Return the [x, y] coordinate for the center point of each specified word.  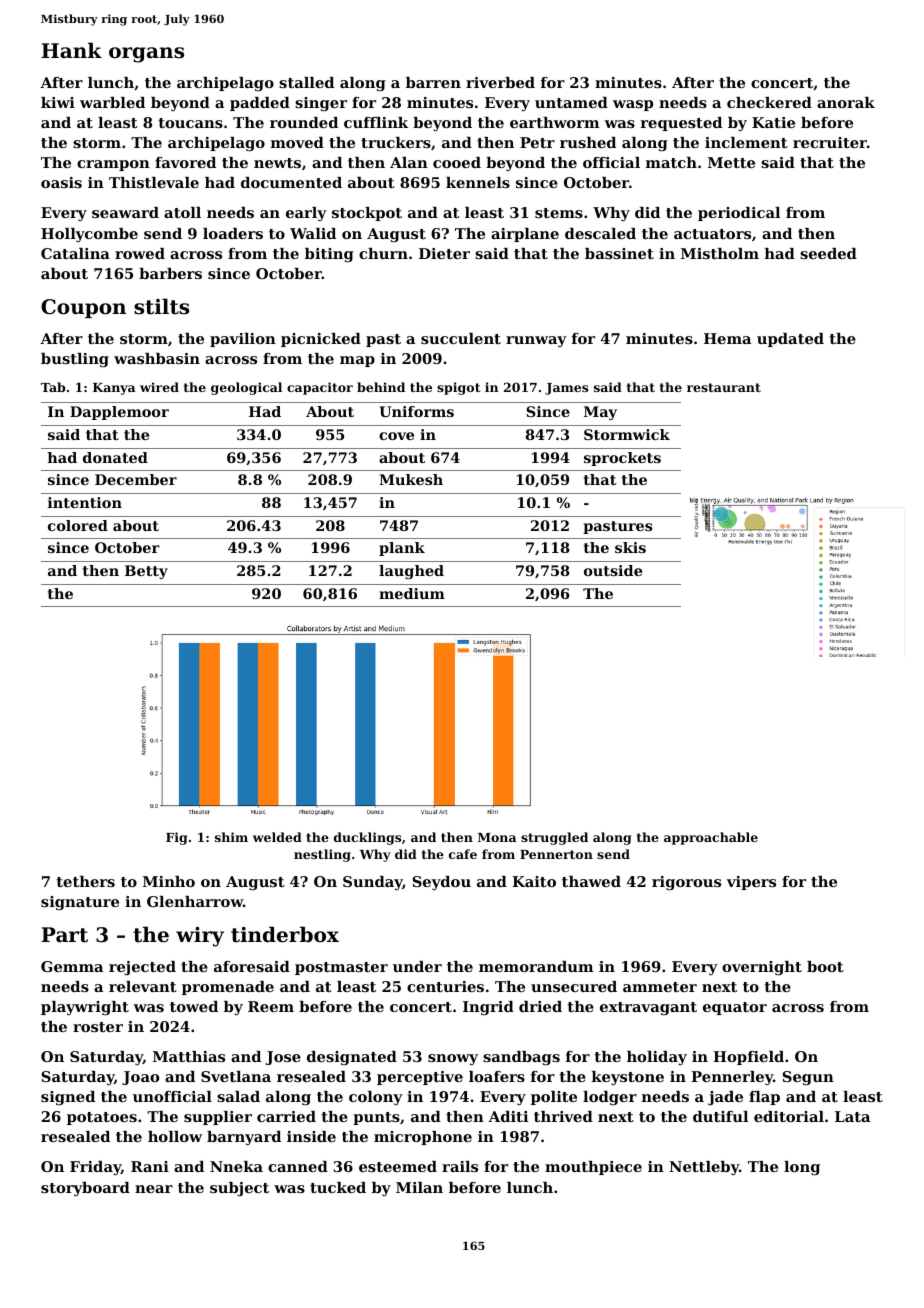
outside [613, 570]
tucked [338, 1187]
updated [790, 340]
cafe [463, 854]
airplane [525, 235]
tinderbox [285, 934]
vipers [751, 883]
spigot [458, 388]
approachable [711, 838]
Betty [146, 572]
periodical [739, 214]
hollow [175, 1136]
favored [185, 162]
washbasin [157, 358]
